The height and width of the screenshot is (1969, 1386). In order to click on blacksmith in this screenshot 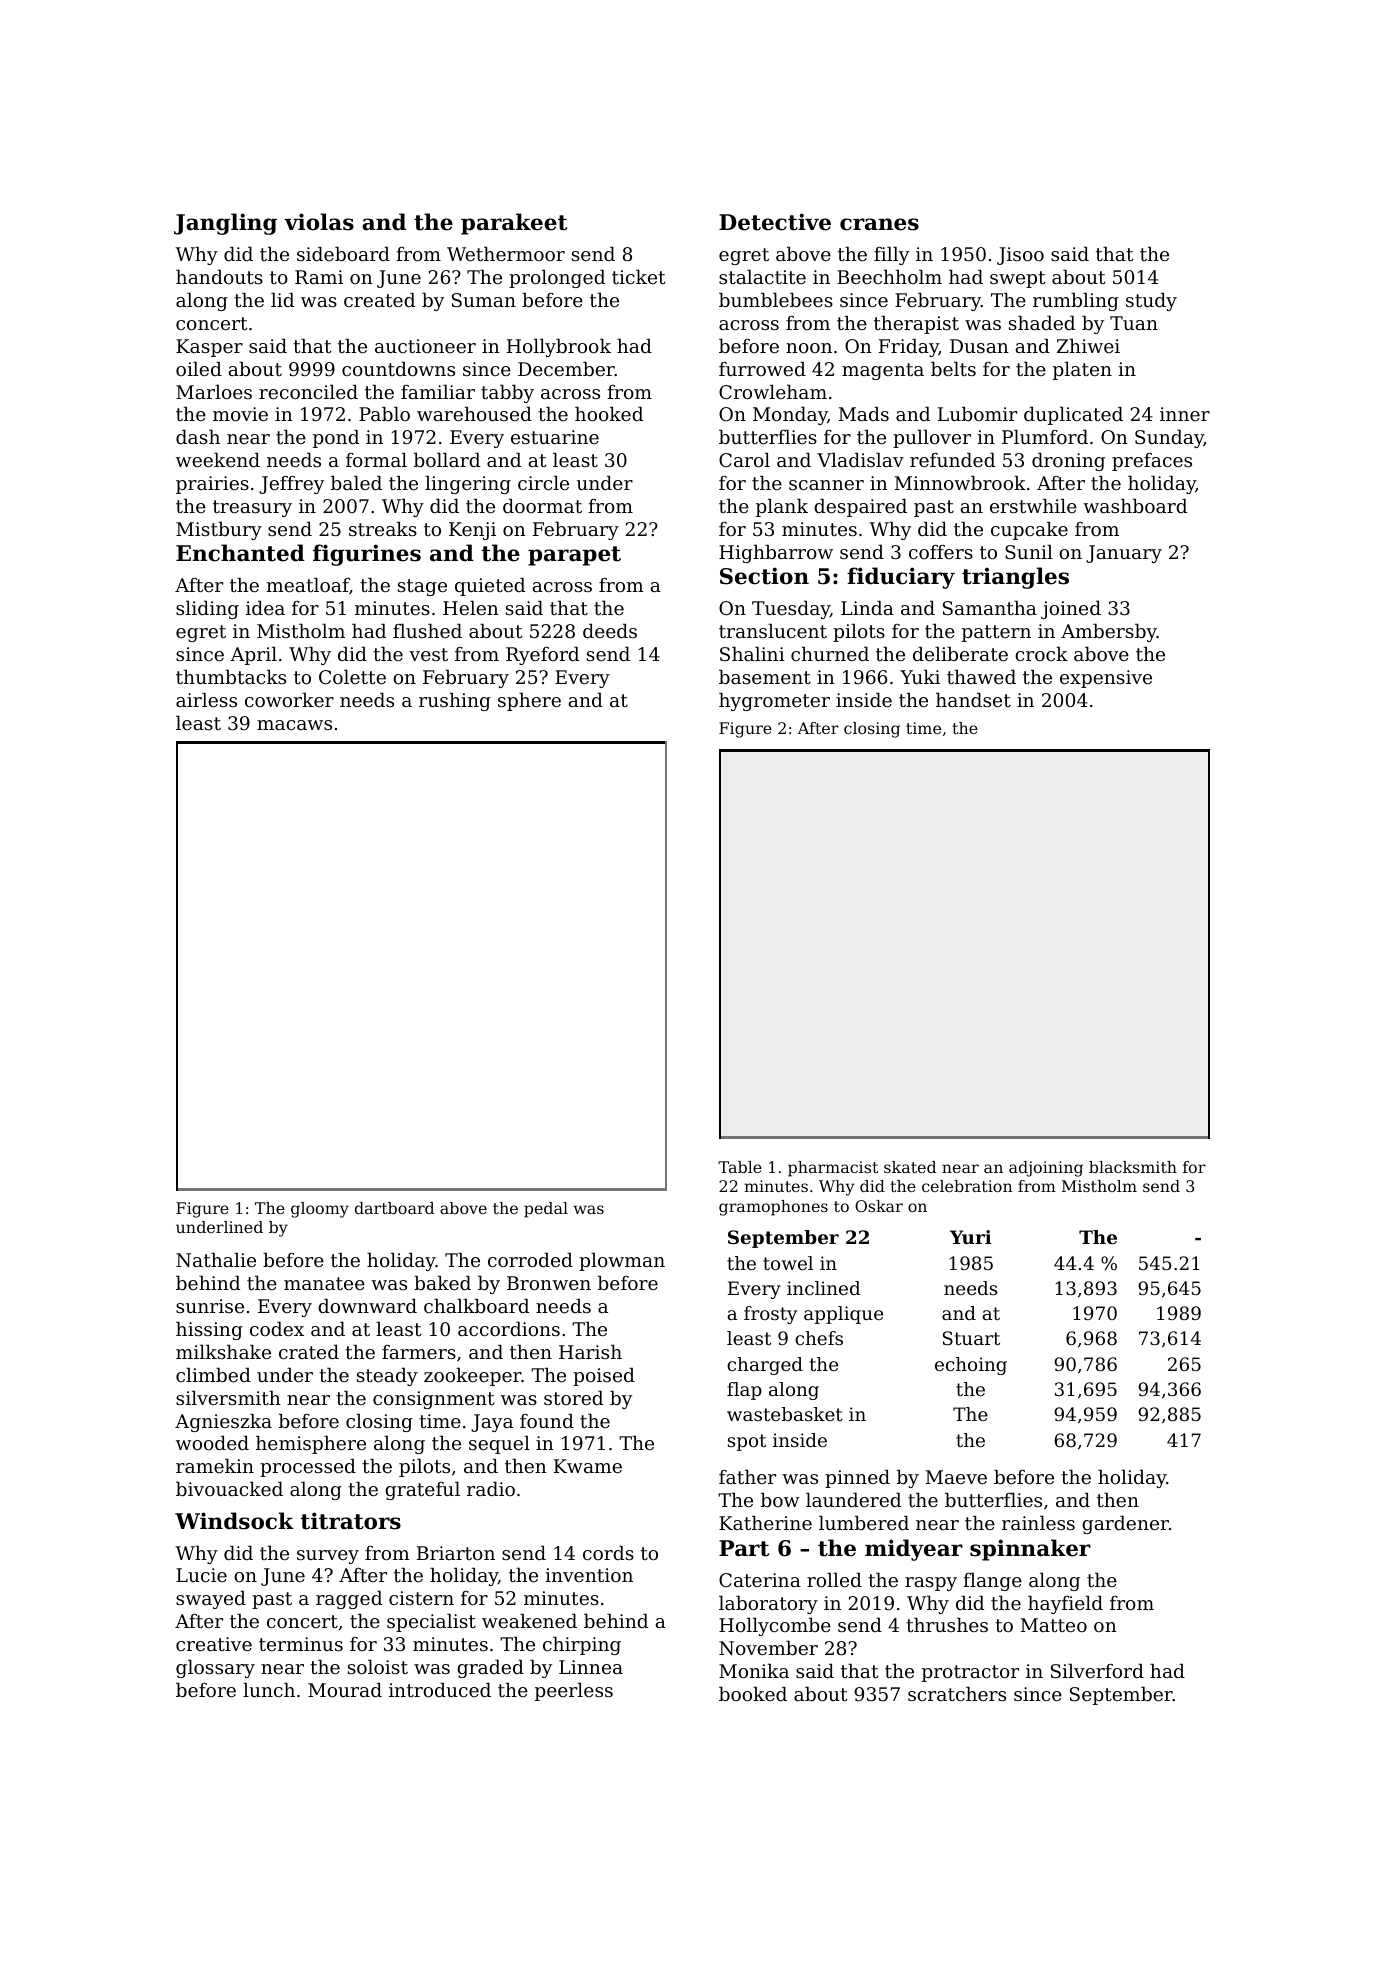, I will do `click(1133, 1167)`.
